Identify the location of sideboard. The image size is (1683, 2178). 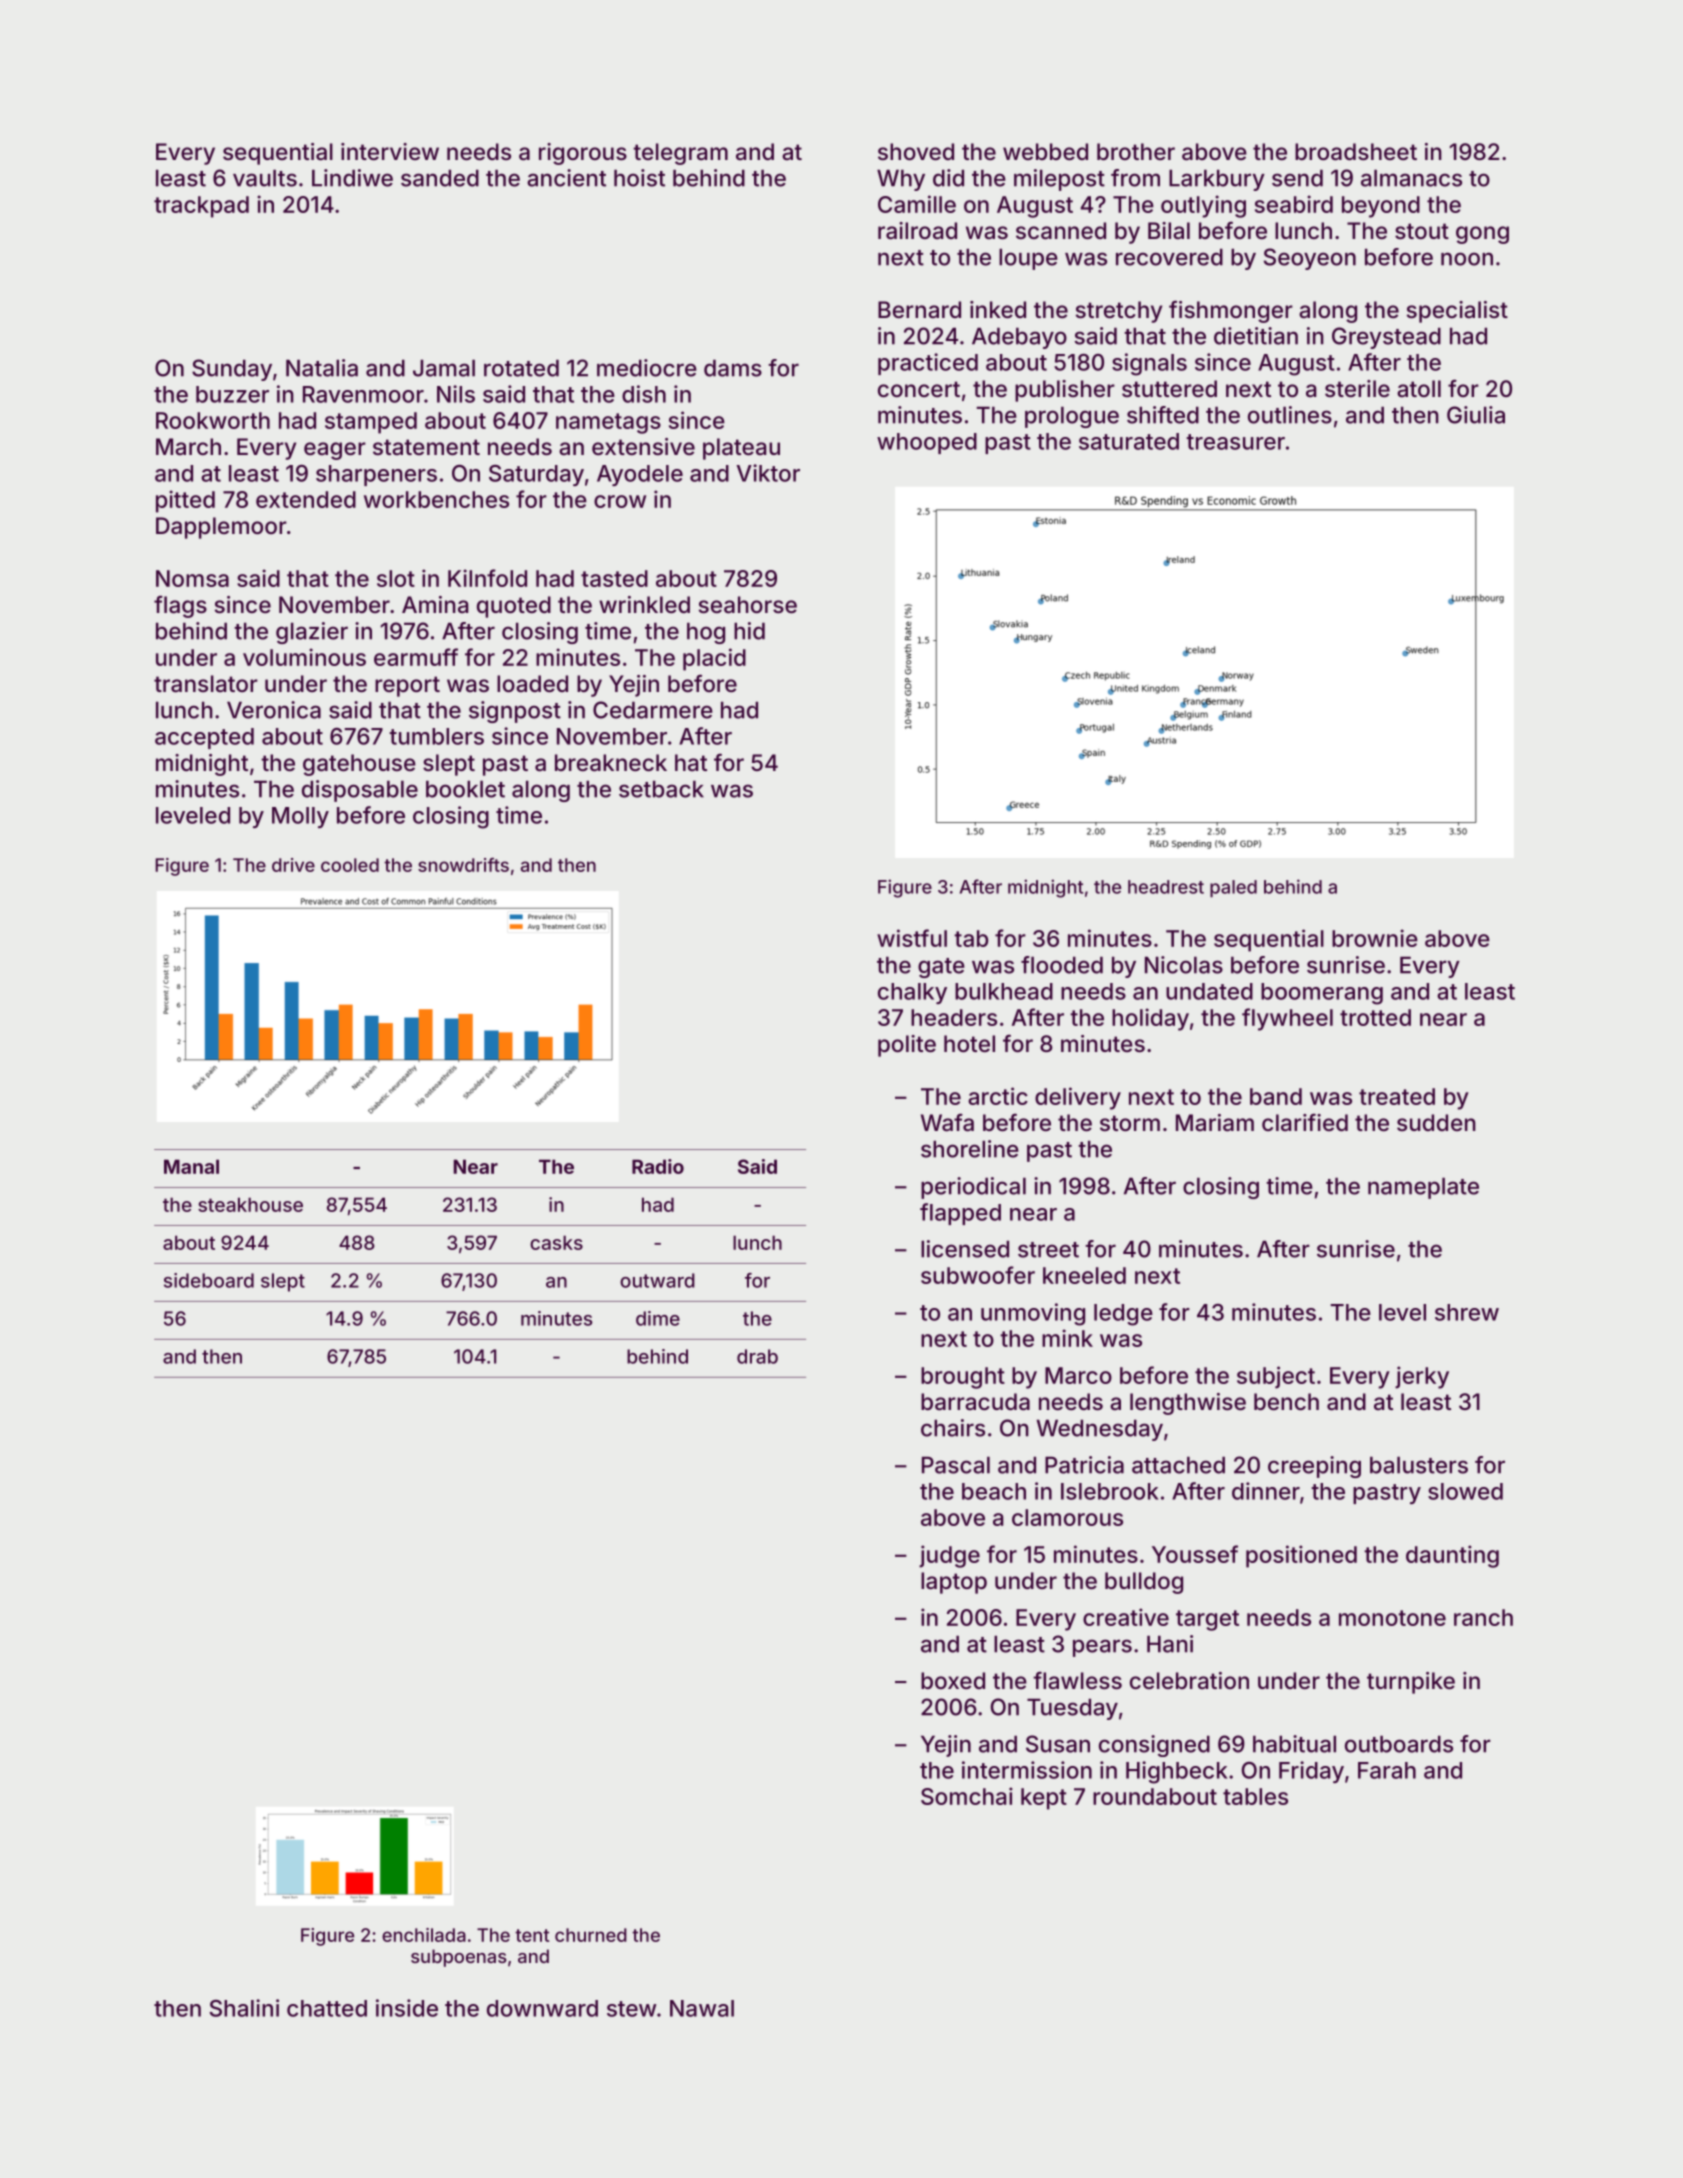
(209, 1280).
